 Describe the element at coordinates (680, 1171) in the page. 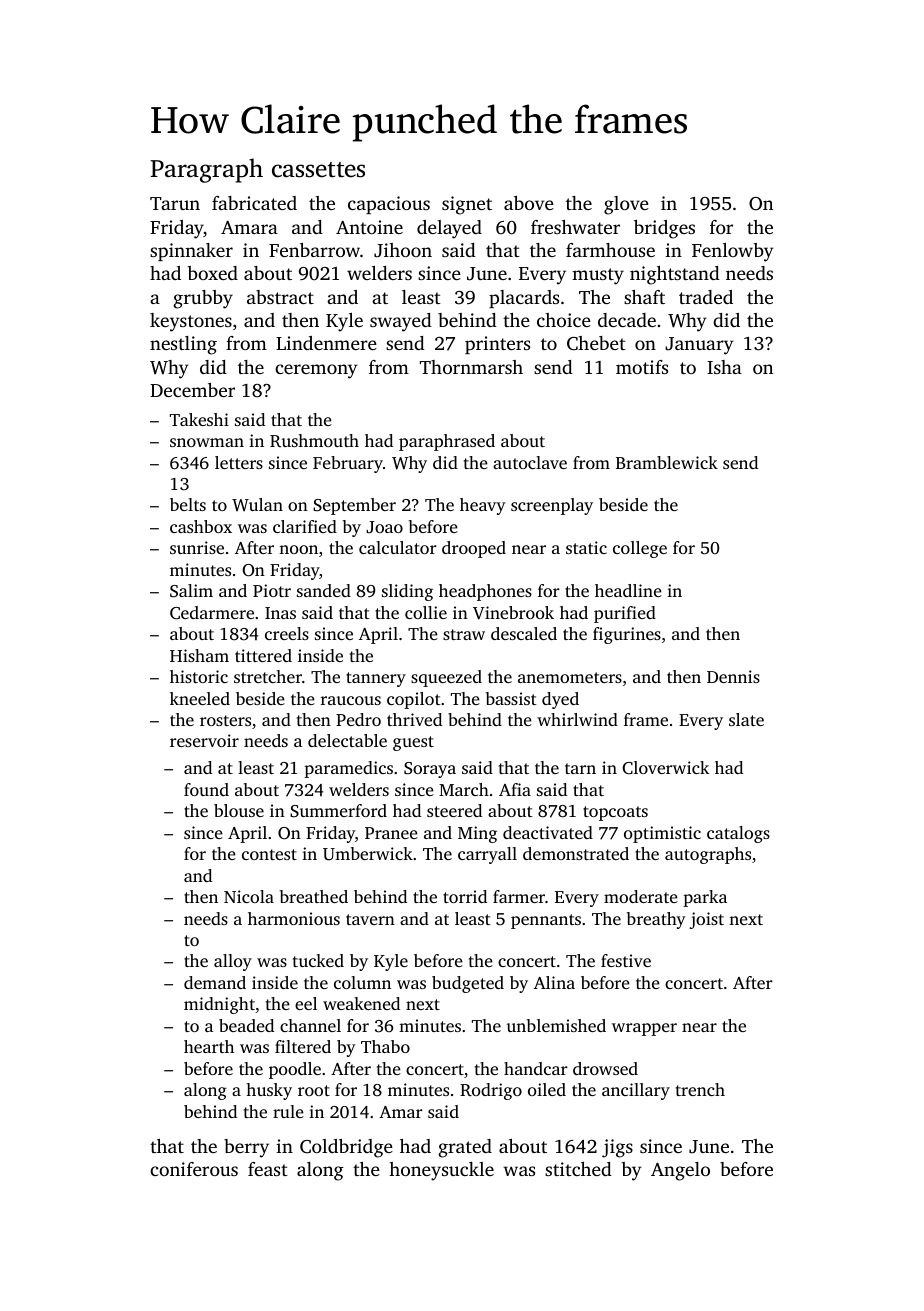

I see `Angelo` at that location.
